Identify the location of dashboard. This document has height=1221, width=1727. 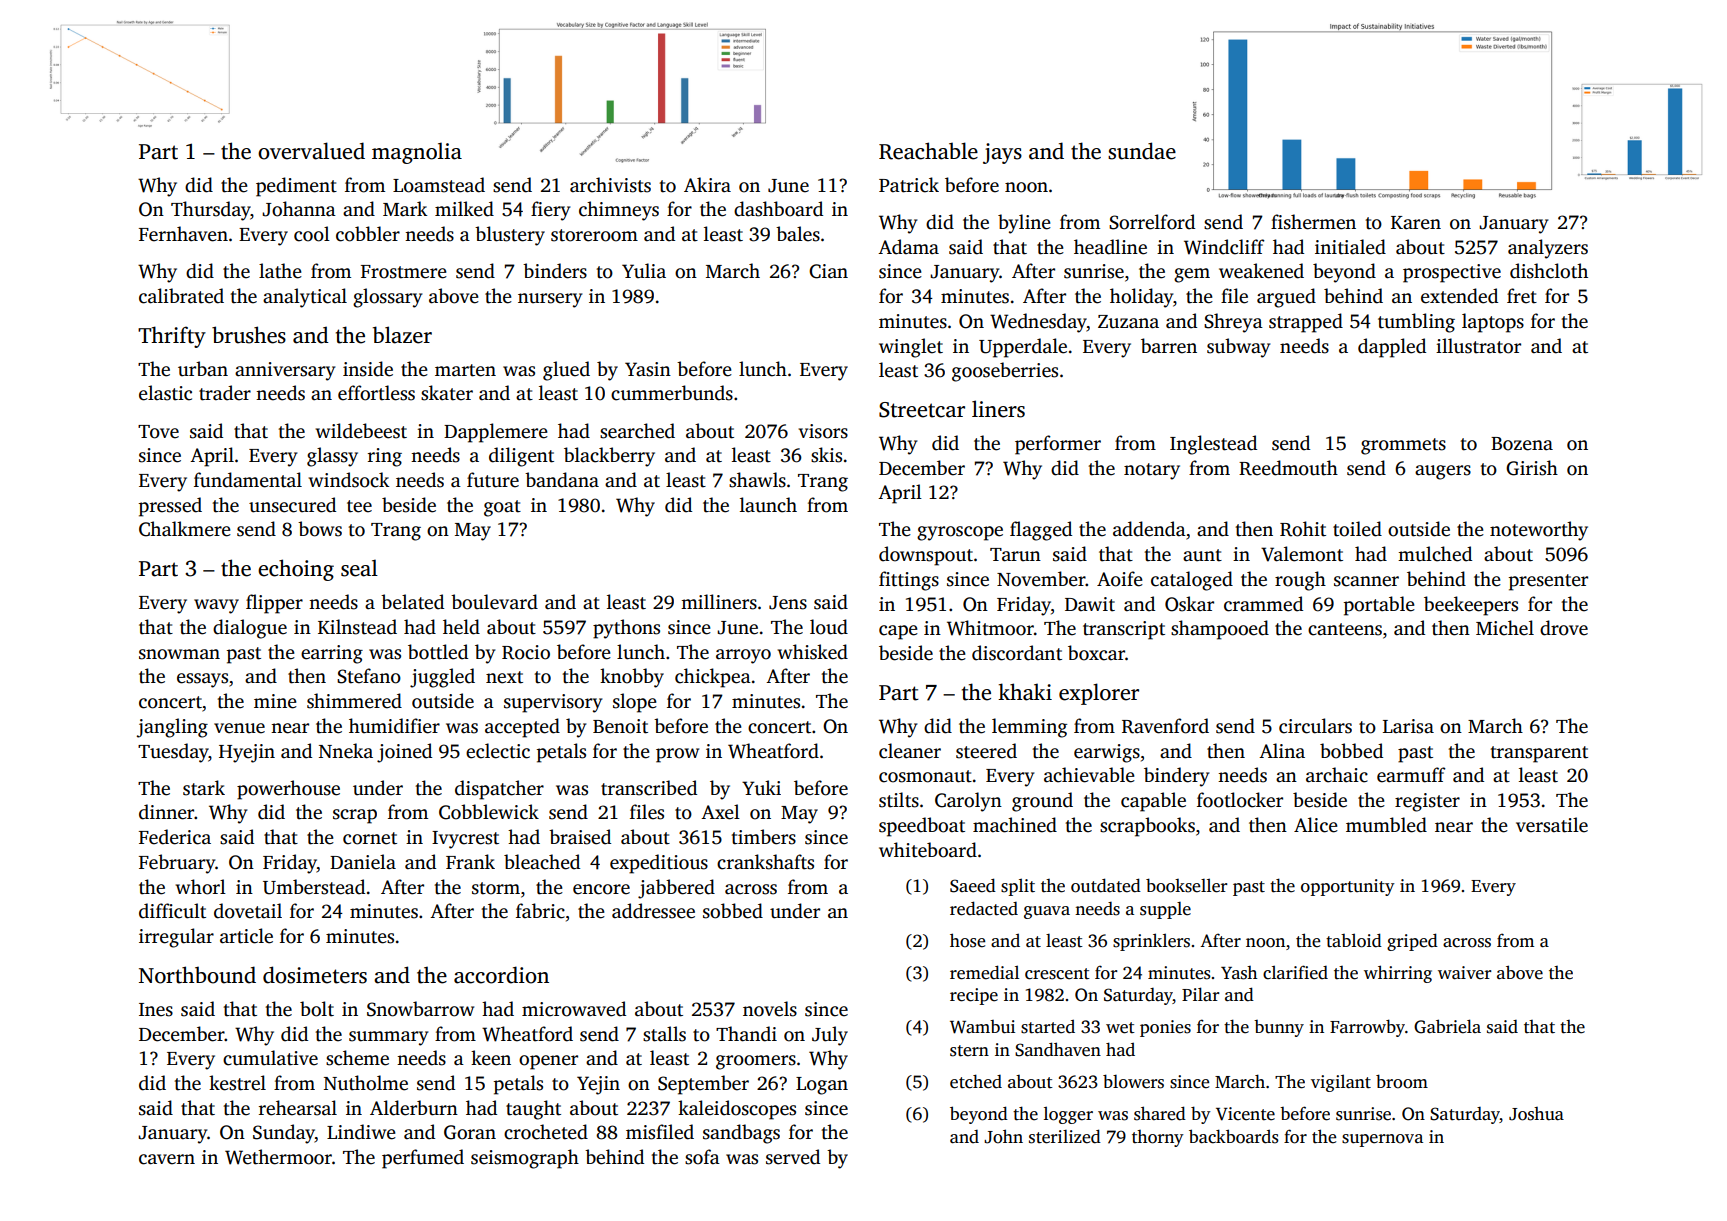
(778, 209).
